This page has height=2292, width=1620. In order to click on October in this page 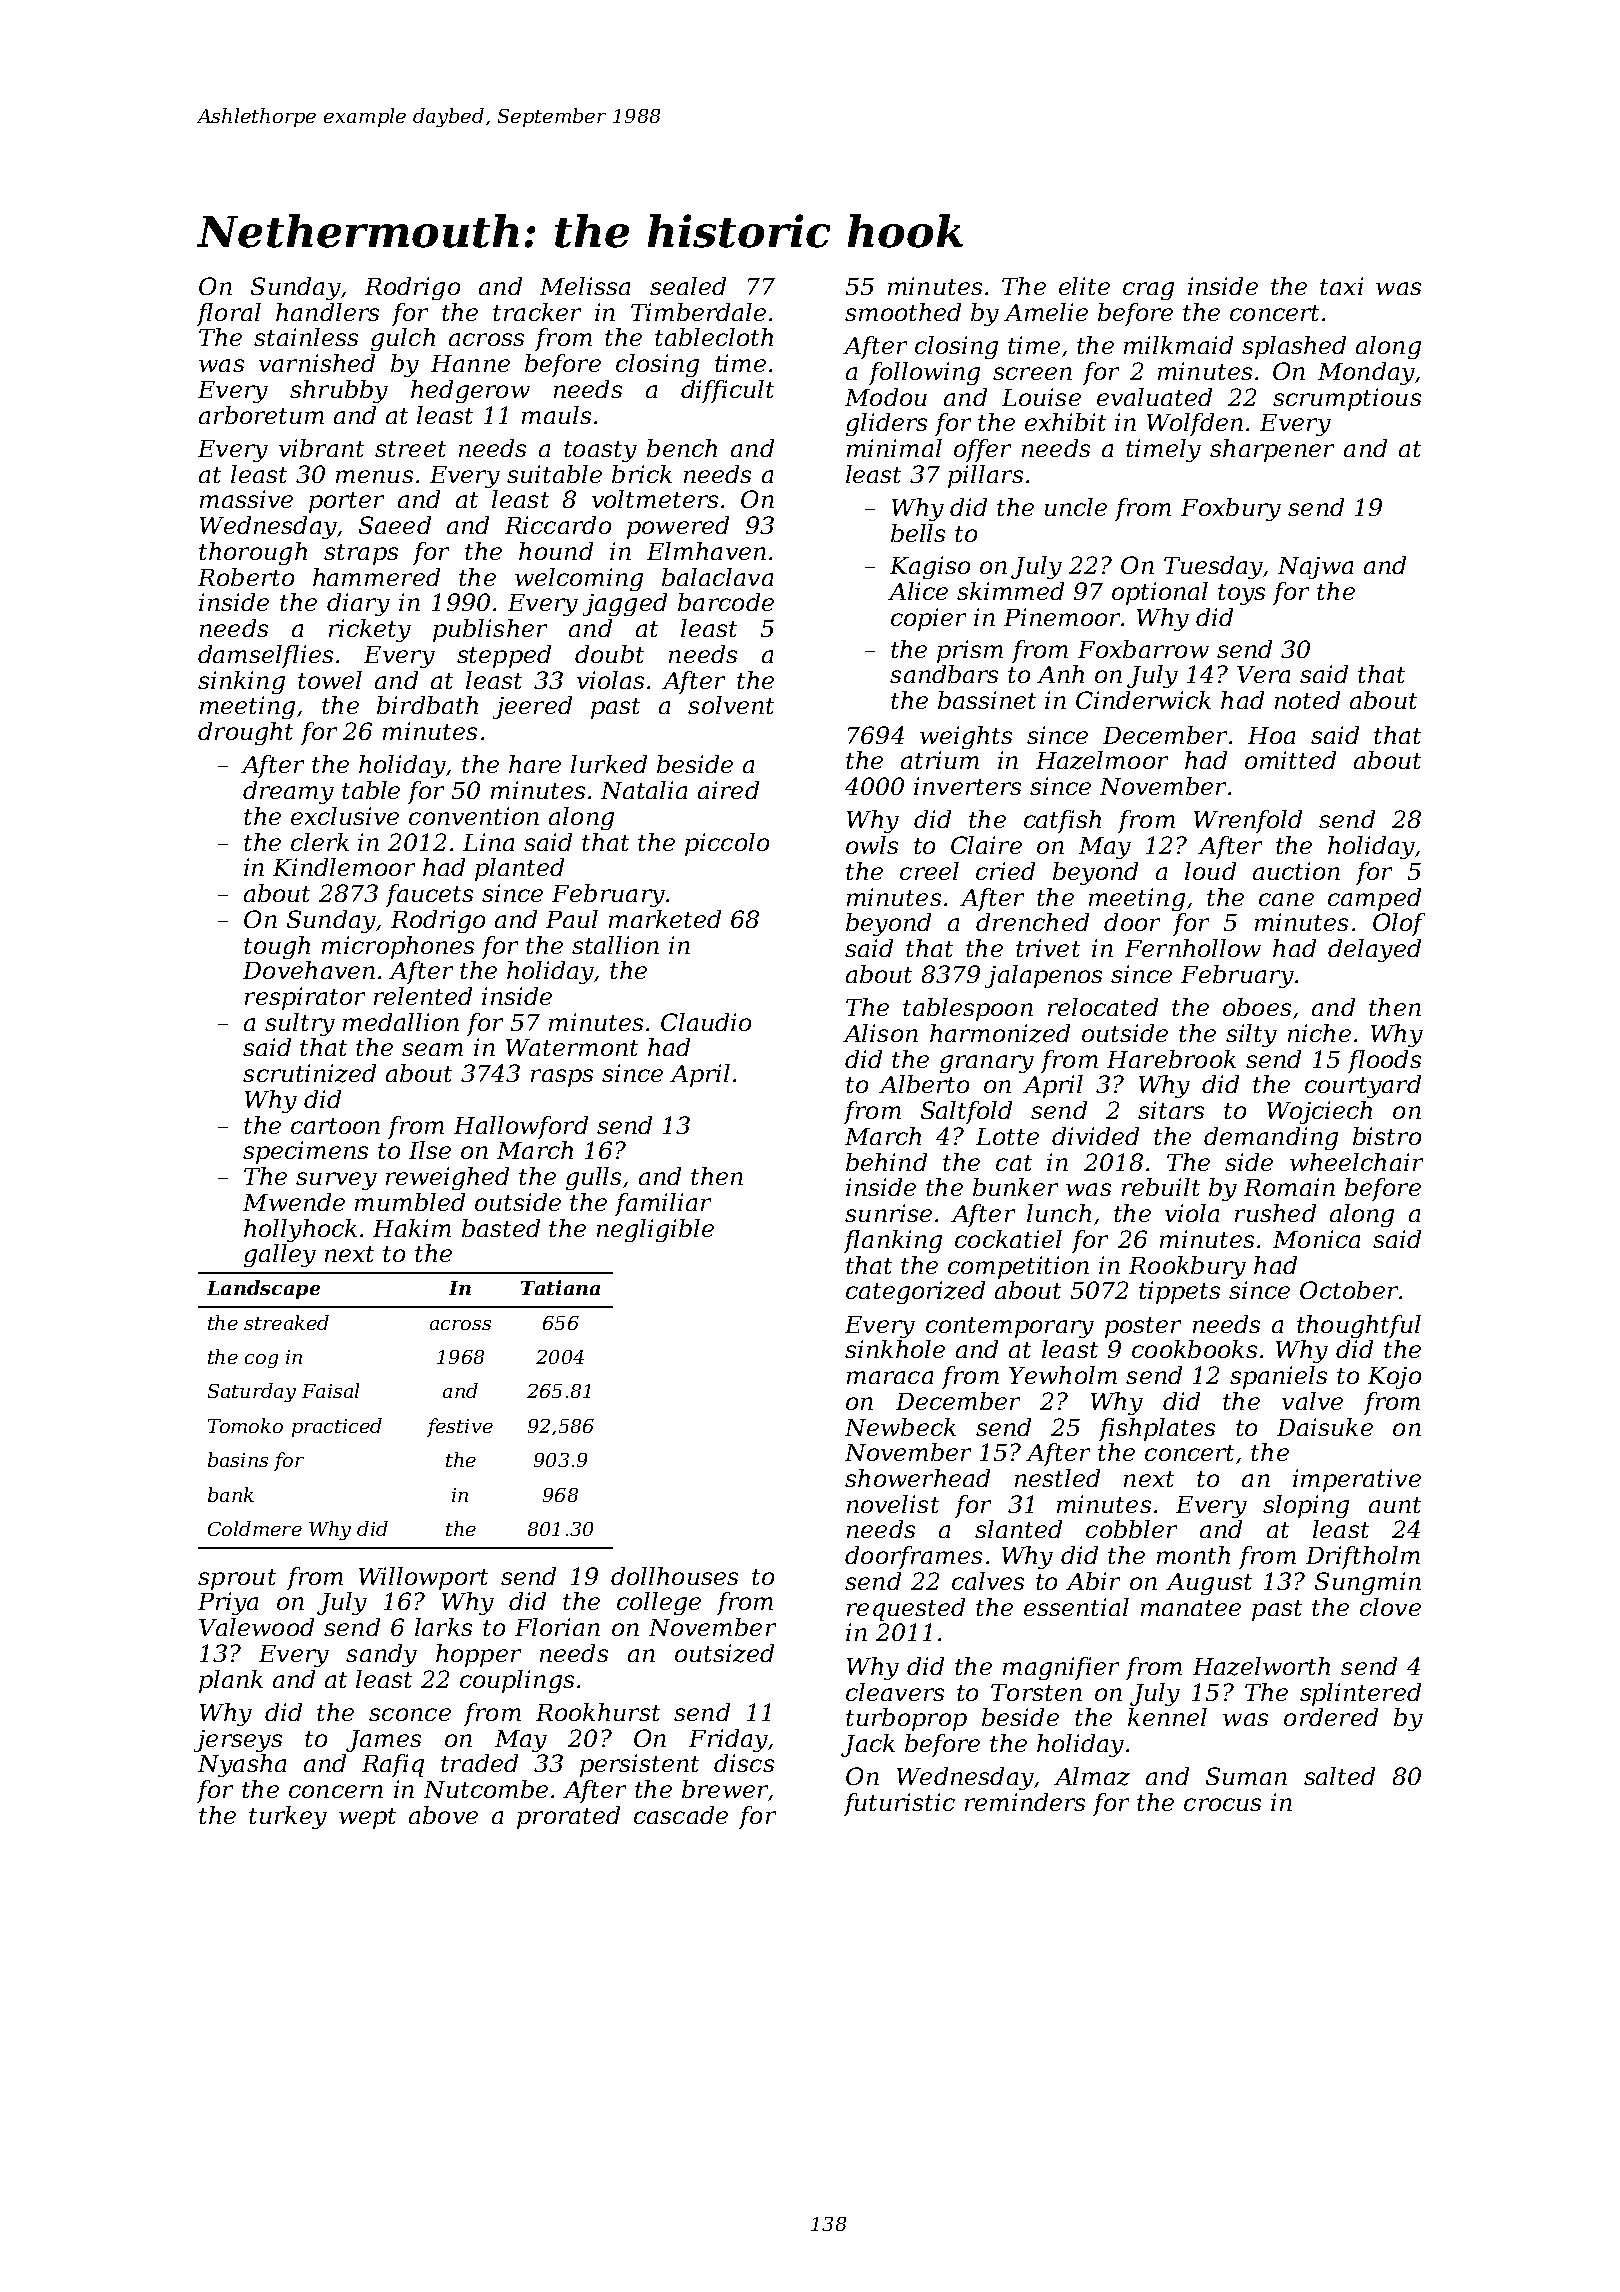, I will do `click(1349, 1290)`.
